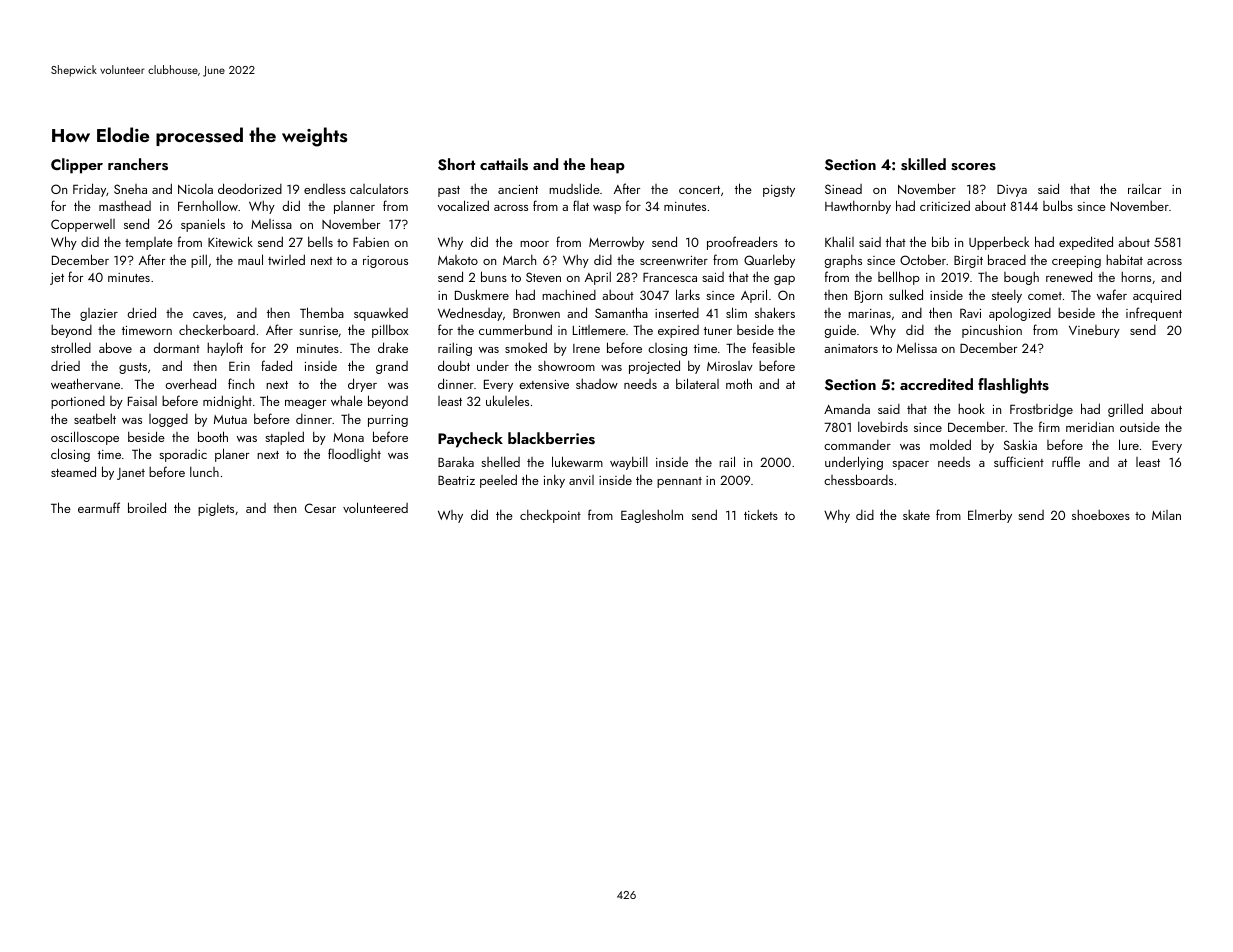 The width and height of the screenshot is (1233, 952). What do you see at coordinates (99, 507) in the screenshot?
I see `earmuff` at bounding box center [99, 507].
